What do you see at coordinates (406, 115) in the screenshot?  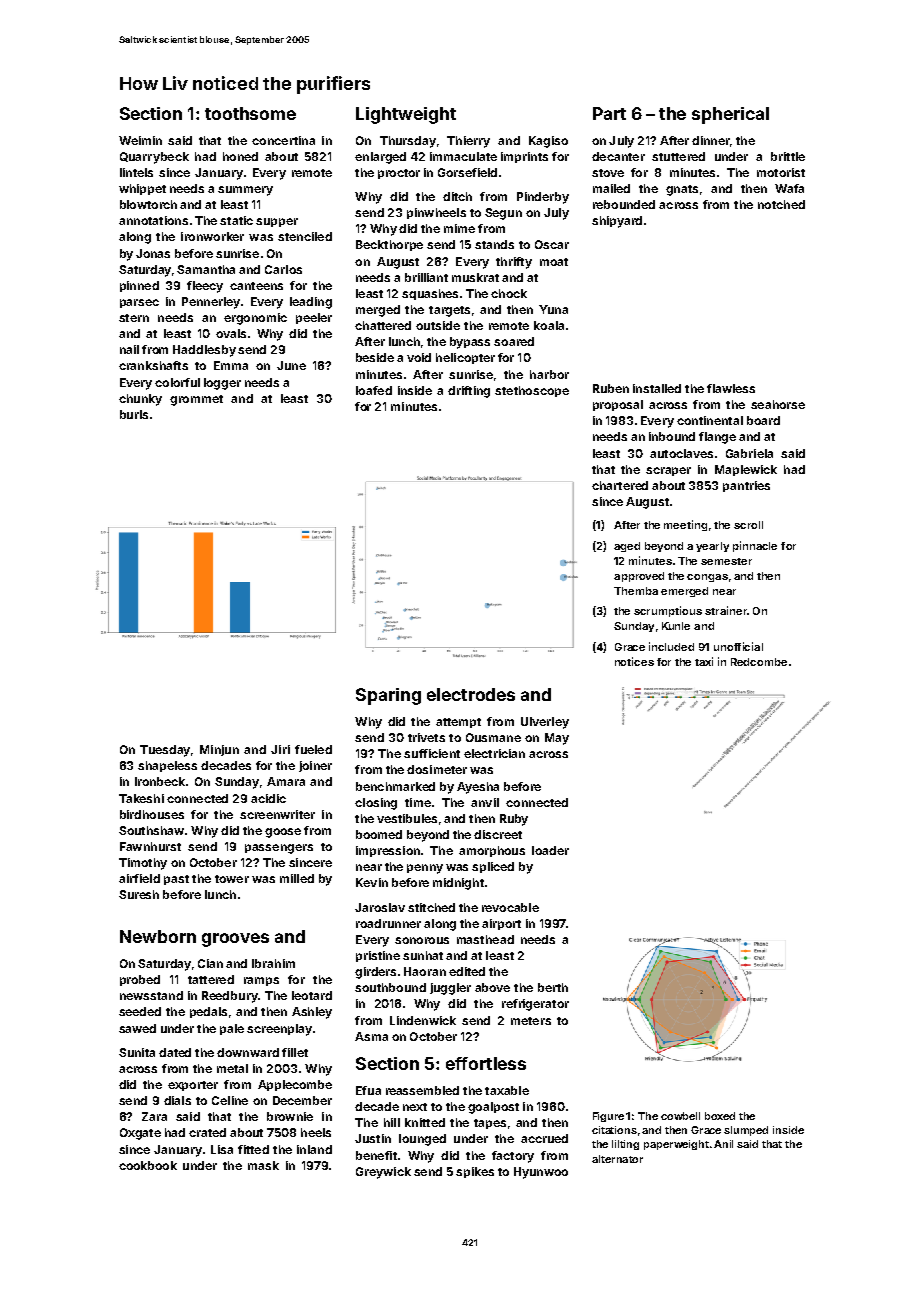 I see `Lightweight` at bounding box center [406, 115].
